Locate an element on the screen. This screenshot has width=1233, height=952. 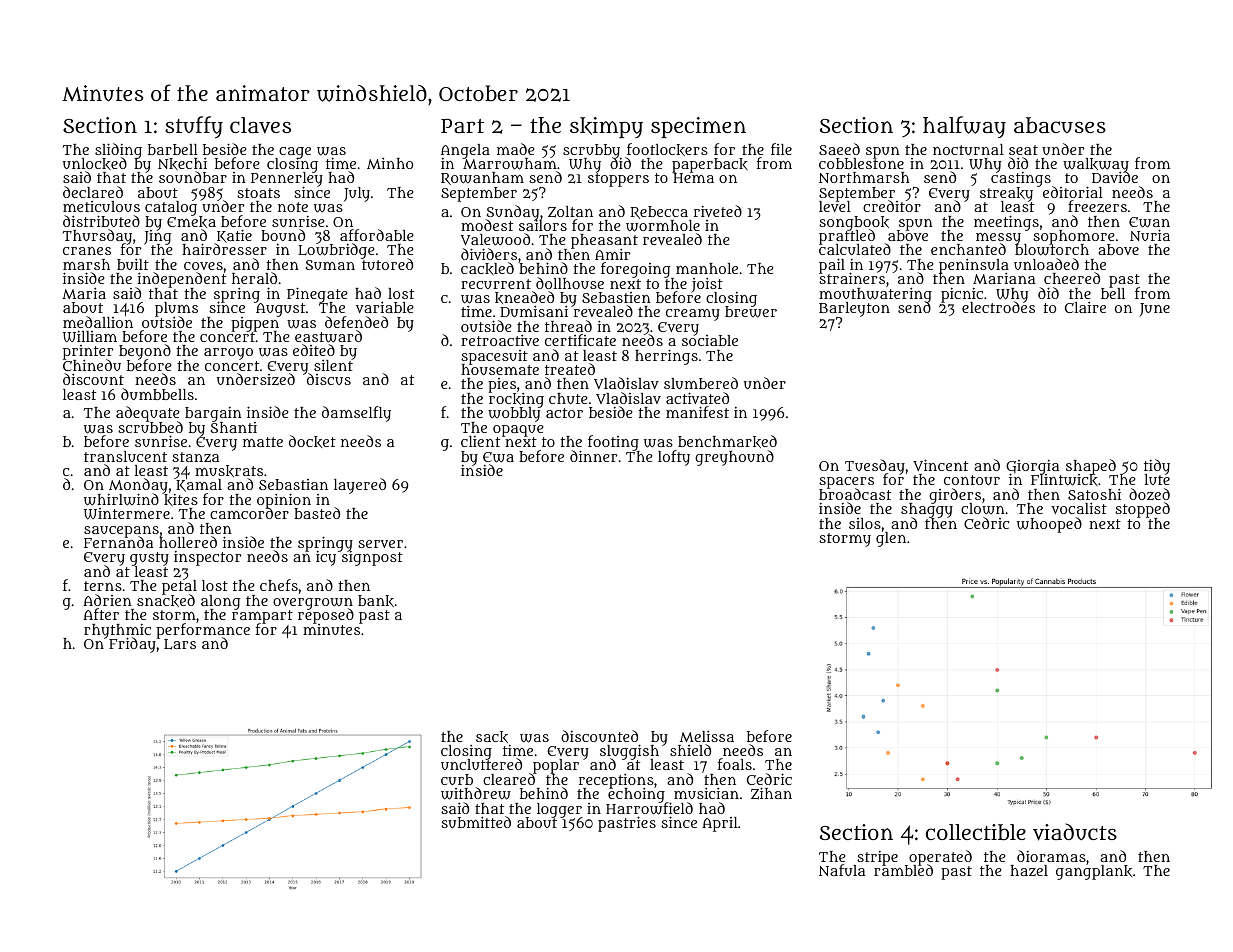
submitted is located at coordinates (476, 822).
